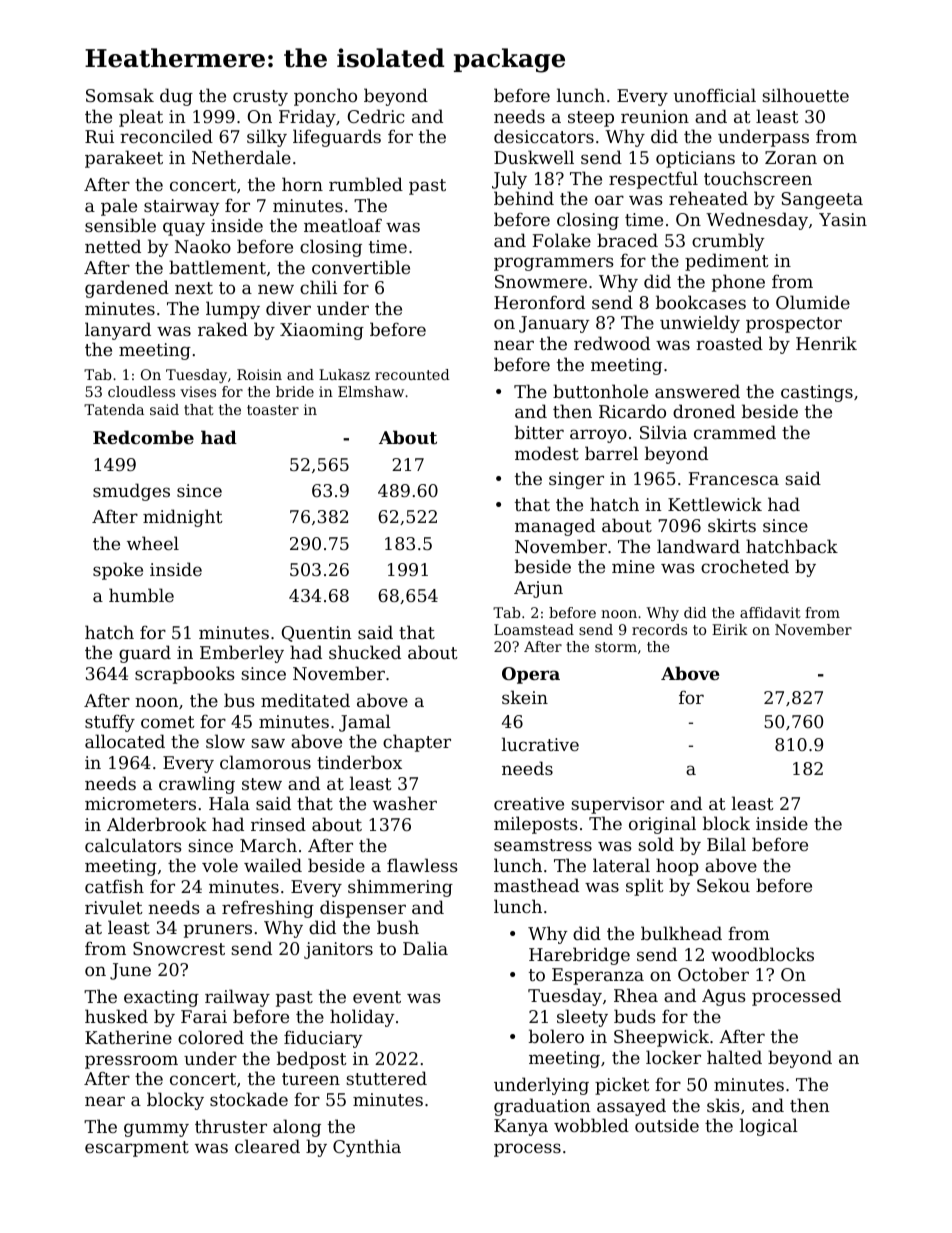  Describe the element at coordinates (325, 97) in the image. I see `poncho` at that location.
